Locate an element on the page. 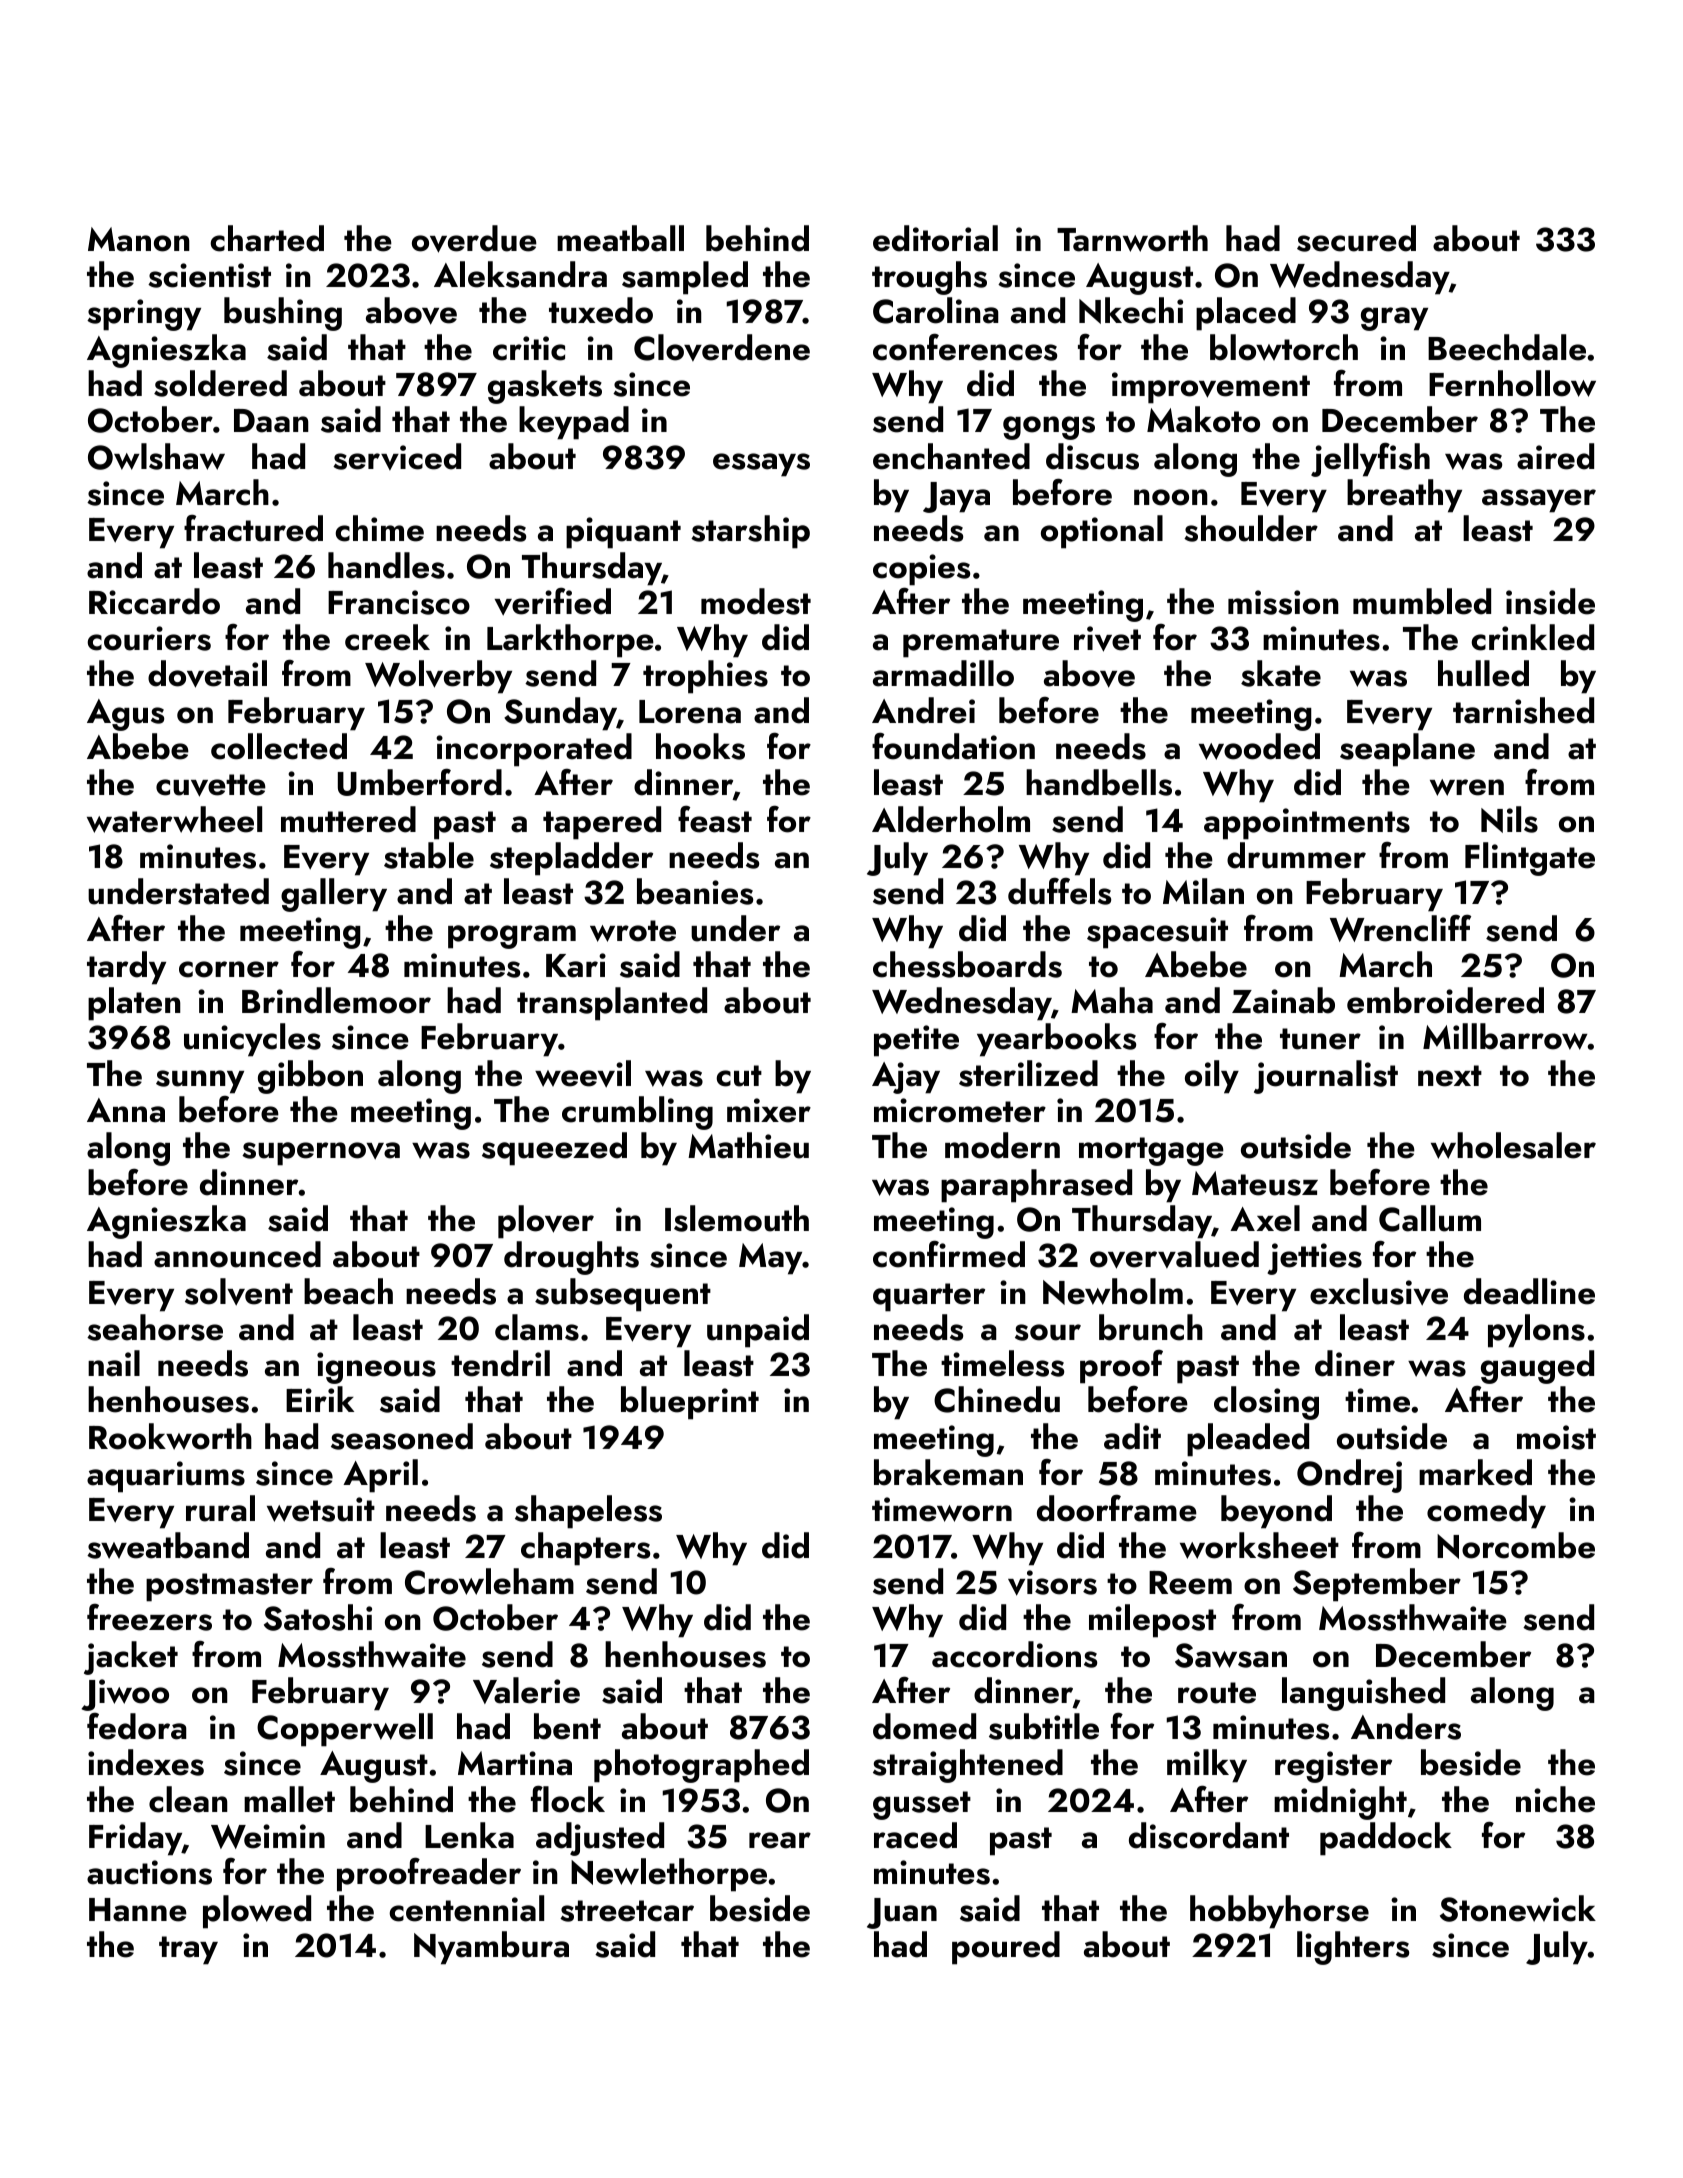  rivet is located at coordinates (1107, 639).
